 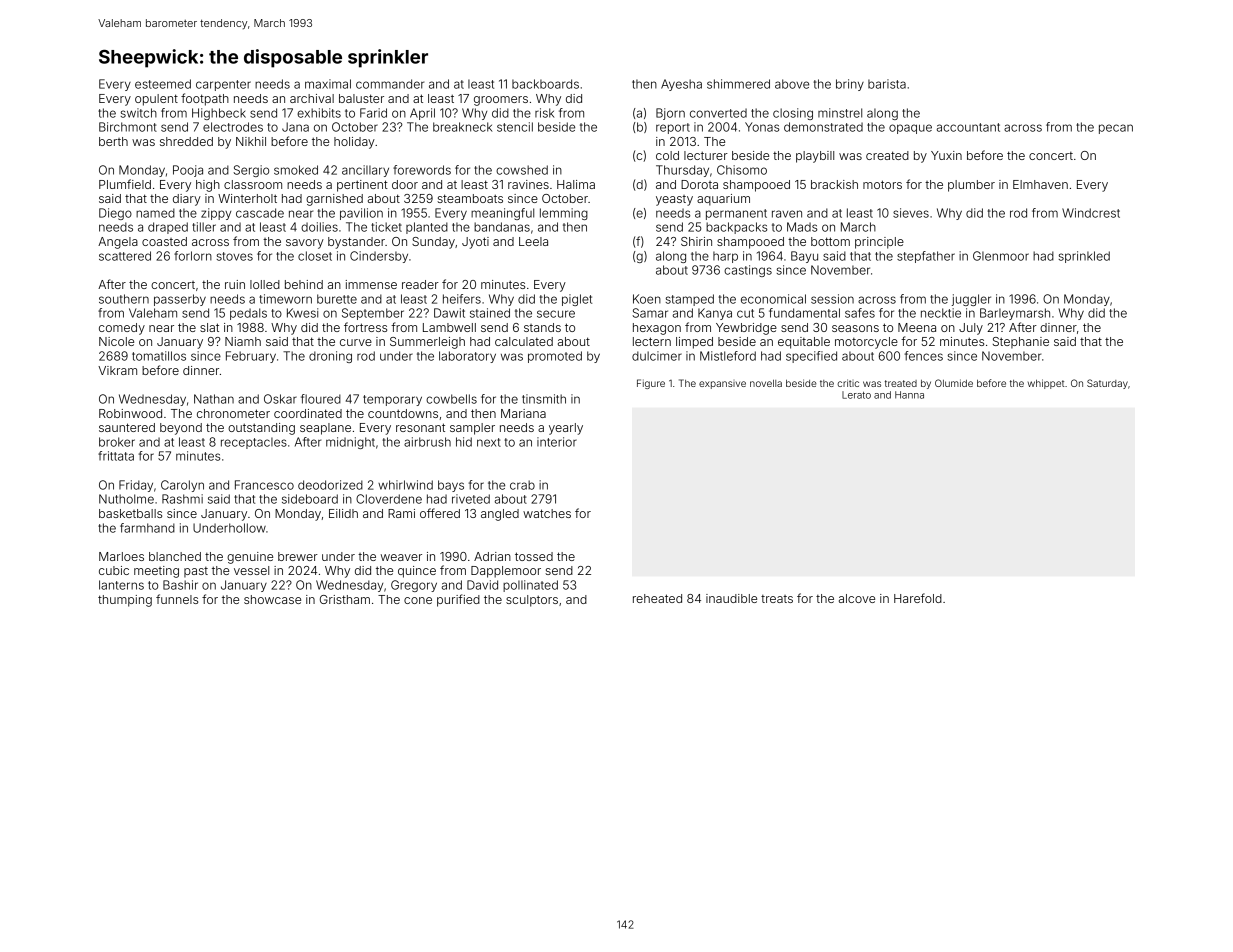 I want to click on reheated, so click(x=657, y=598).
